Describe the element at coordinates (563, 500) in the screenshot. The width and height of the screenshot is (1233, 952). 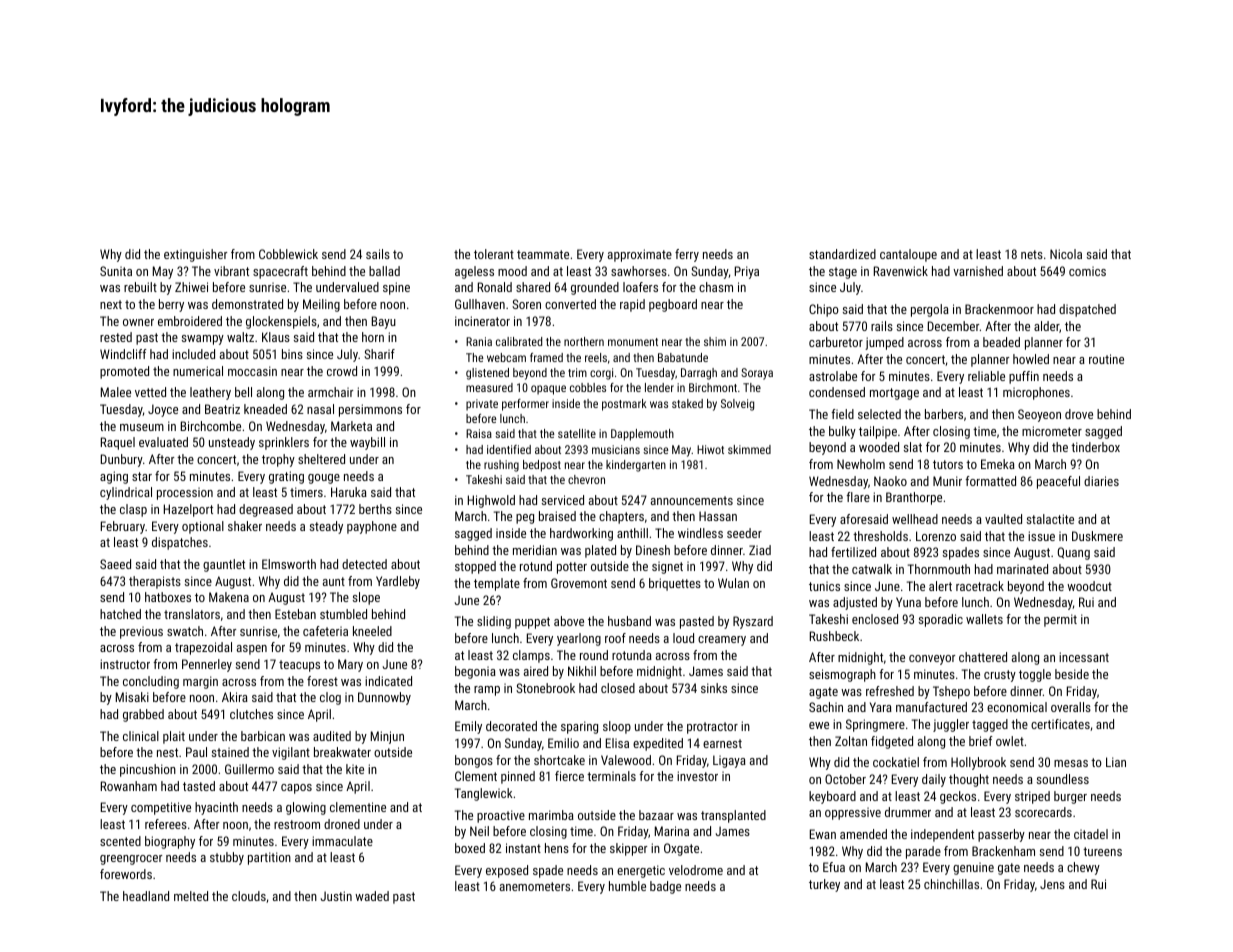
I see `serviced` at that location.
